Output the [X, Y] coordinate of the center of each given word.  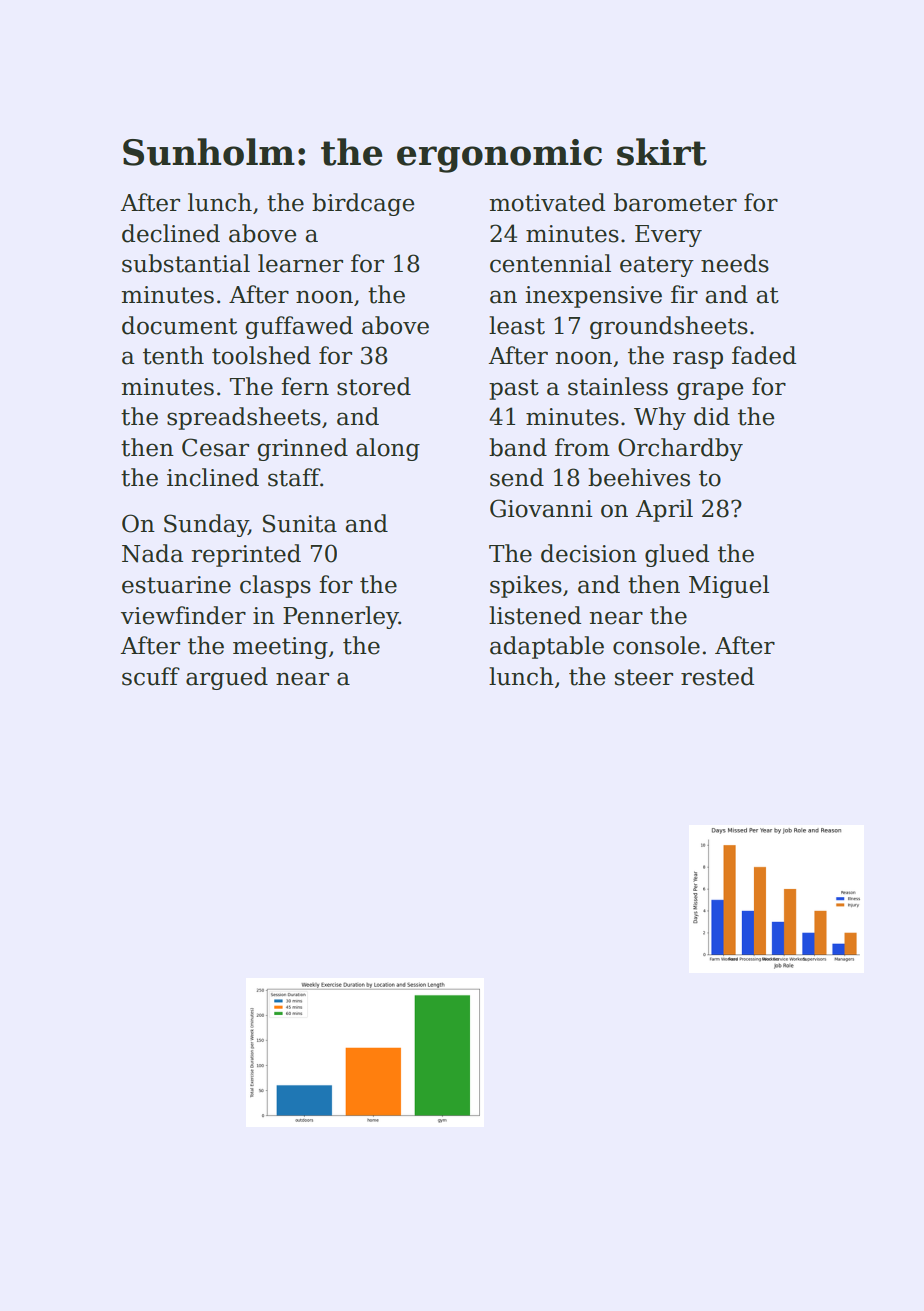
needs [735, 263]
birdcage [363, 204]
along [388, 449]
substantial [186, 263]
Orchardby [680, 449]
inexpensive [593, 297]
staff [294, 477]
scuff [151, 676]
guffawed [299, 327]
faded [764, 355]
